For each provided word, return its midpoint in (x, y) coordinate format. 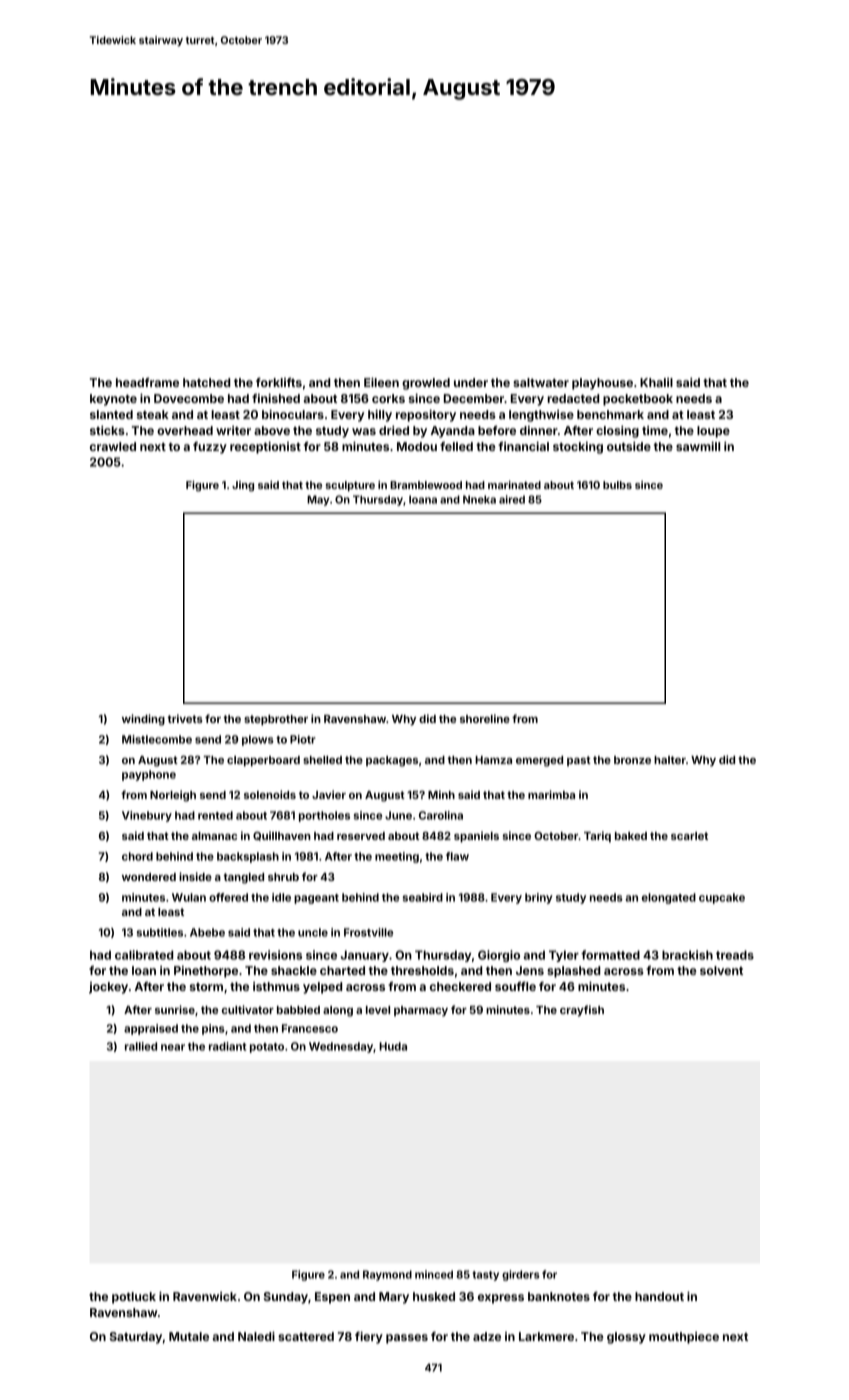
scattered (306, 1336)
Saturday (136, 1338)
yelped (322, 988)
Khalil (656, 382)
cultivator (248, 1009)
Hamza (493, 760)
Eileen (381, 382)
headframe (147, 382)
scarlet (689, 836)
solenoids (270, 794)
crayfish (582, 1011)
